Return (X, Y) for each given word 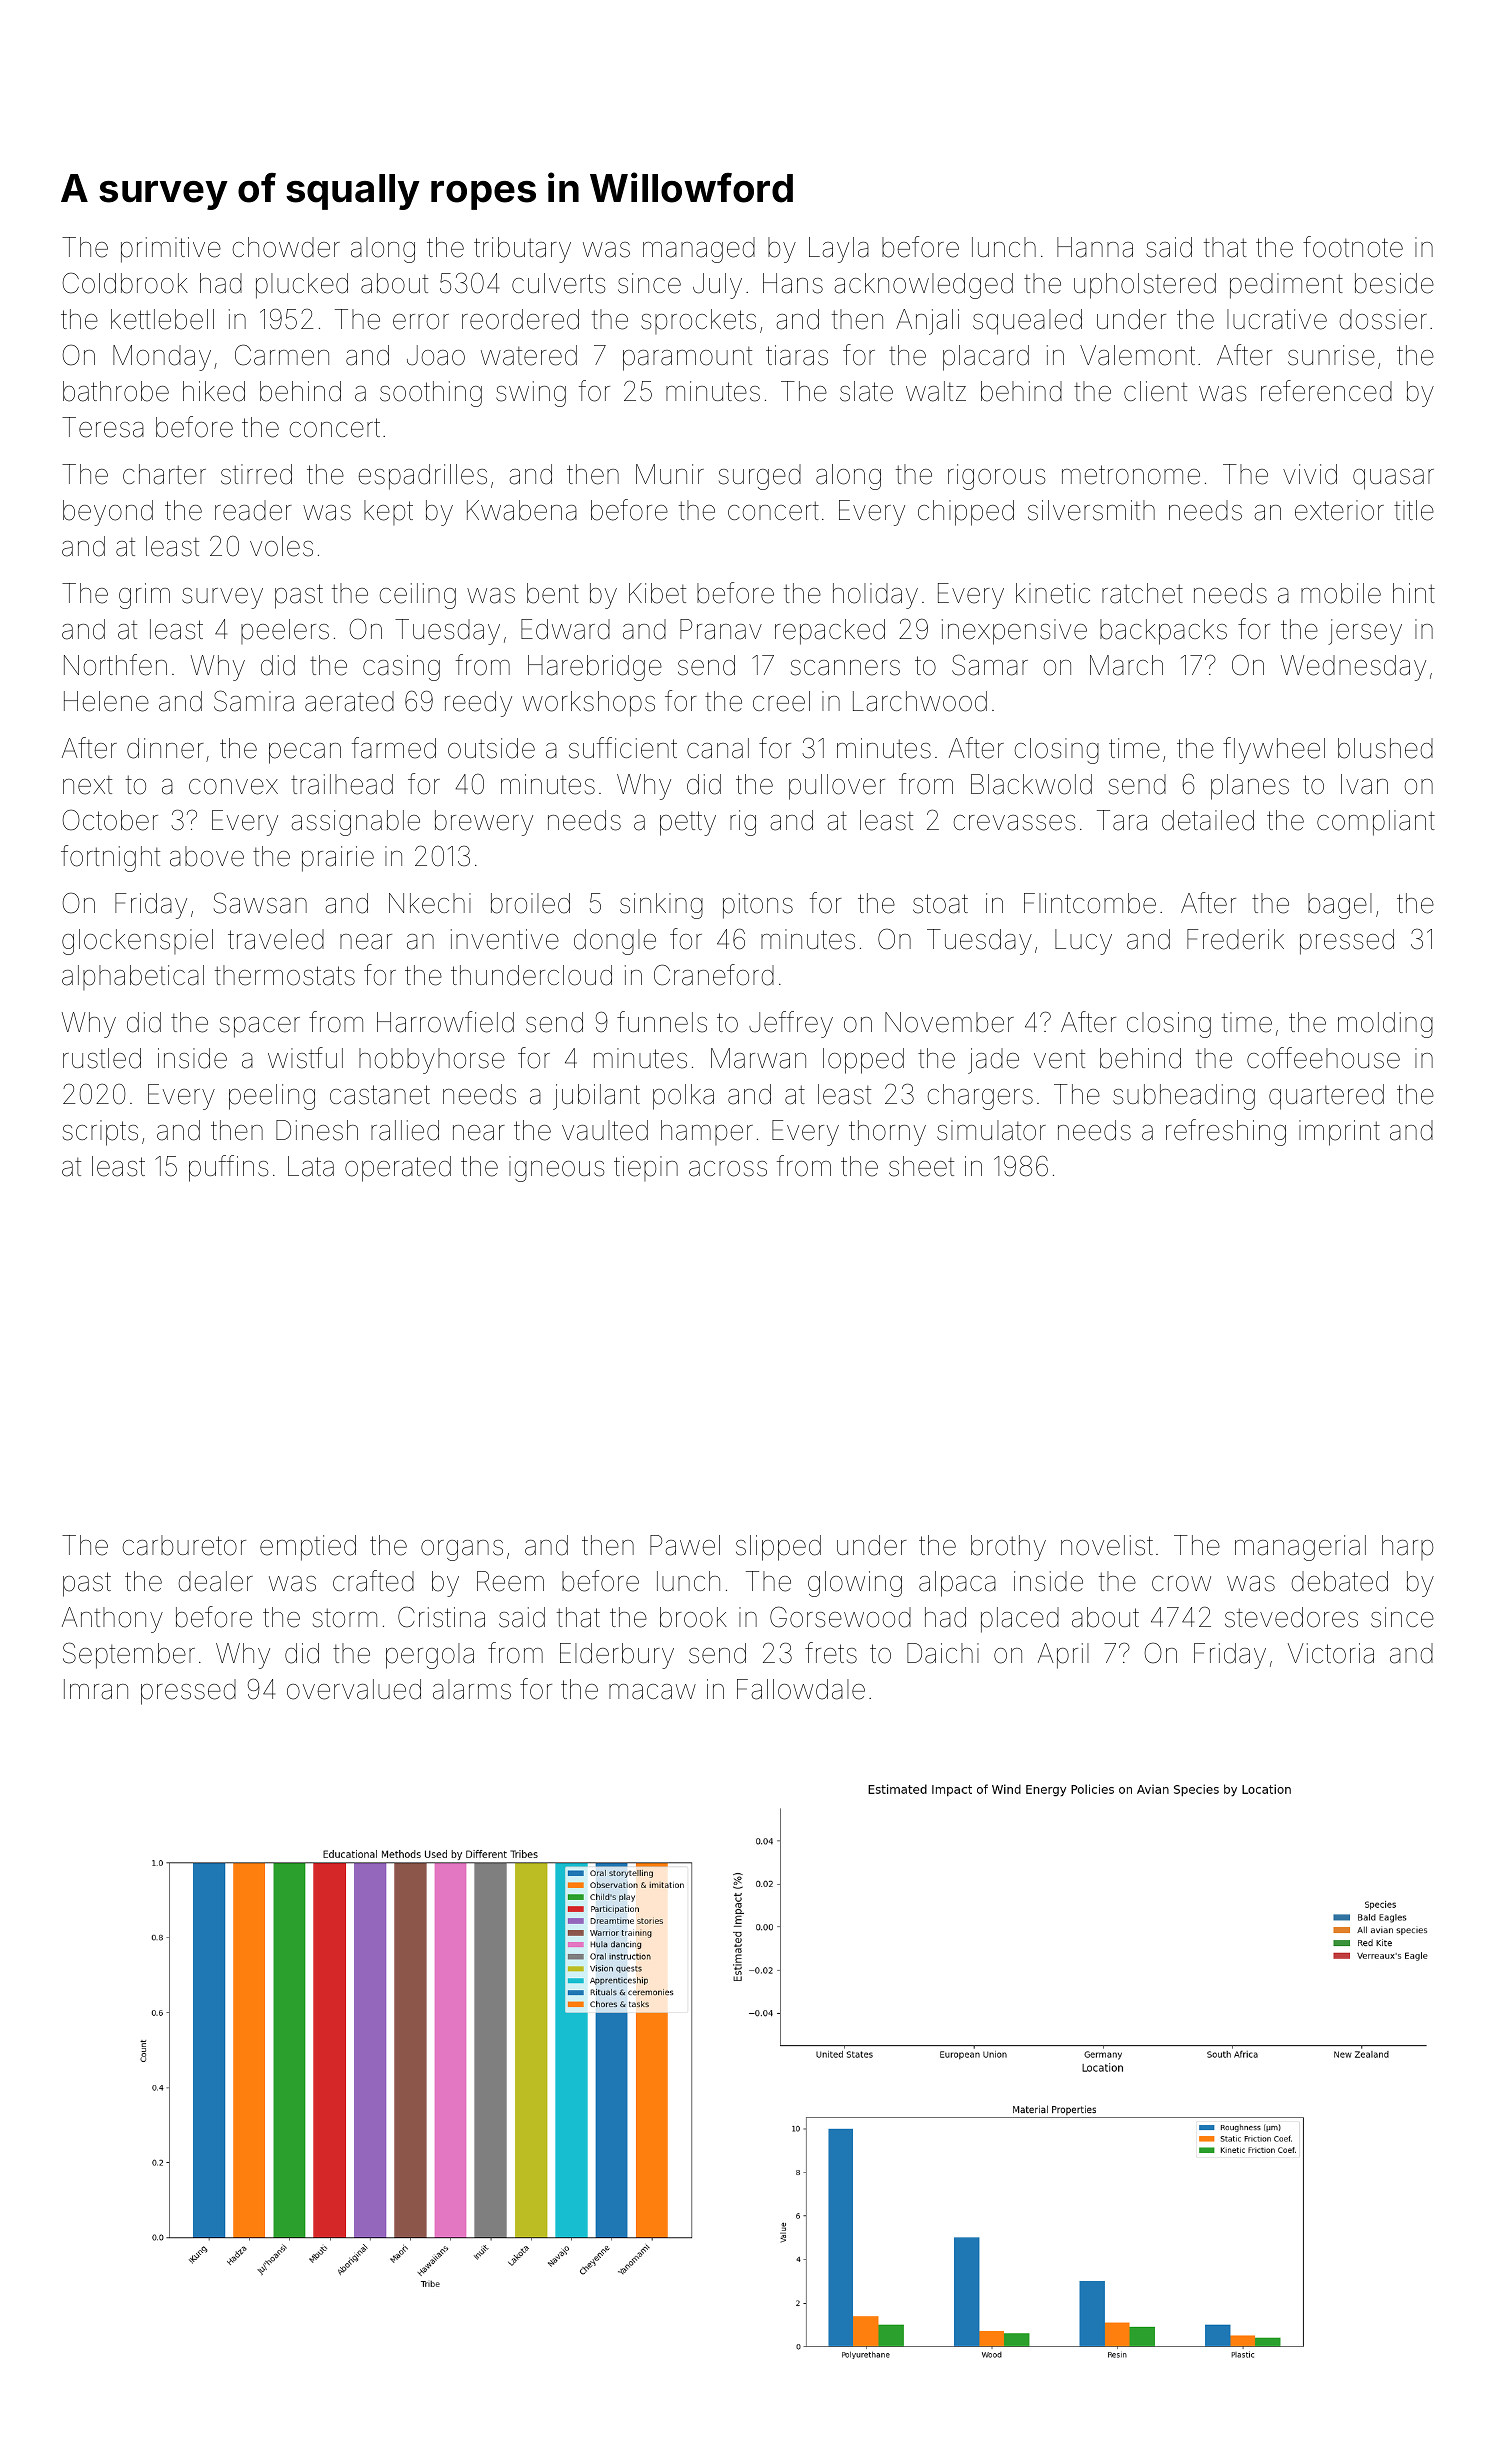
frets (831, 1653)
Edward (565, 629)
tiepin (646, 1168)
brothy (1008, 1548)
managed (699, 250)
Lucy (1083, 942)
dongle (615, 942)
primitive (171, 250)
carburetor (184, 1545)
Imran (96, 1689)
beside (1394, 283)
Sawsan (260, 903)
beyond (108, 513)
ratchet (1142, 593)
